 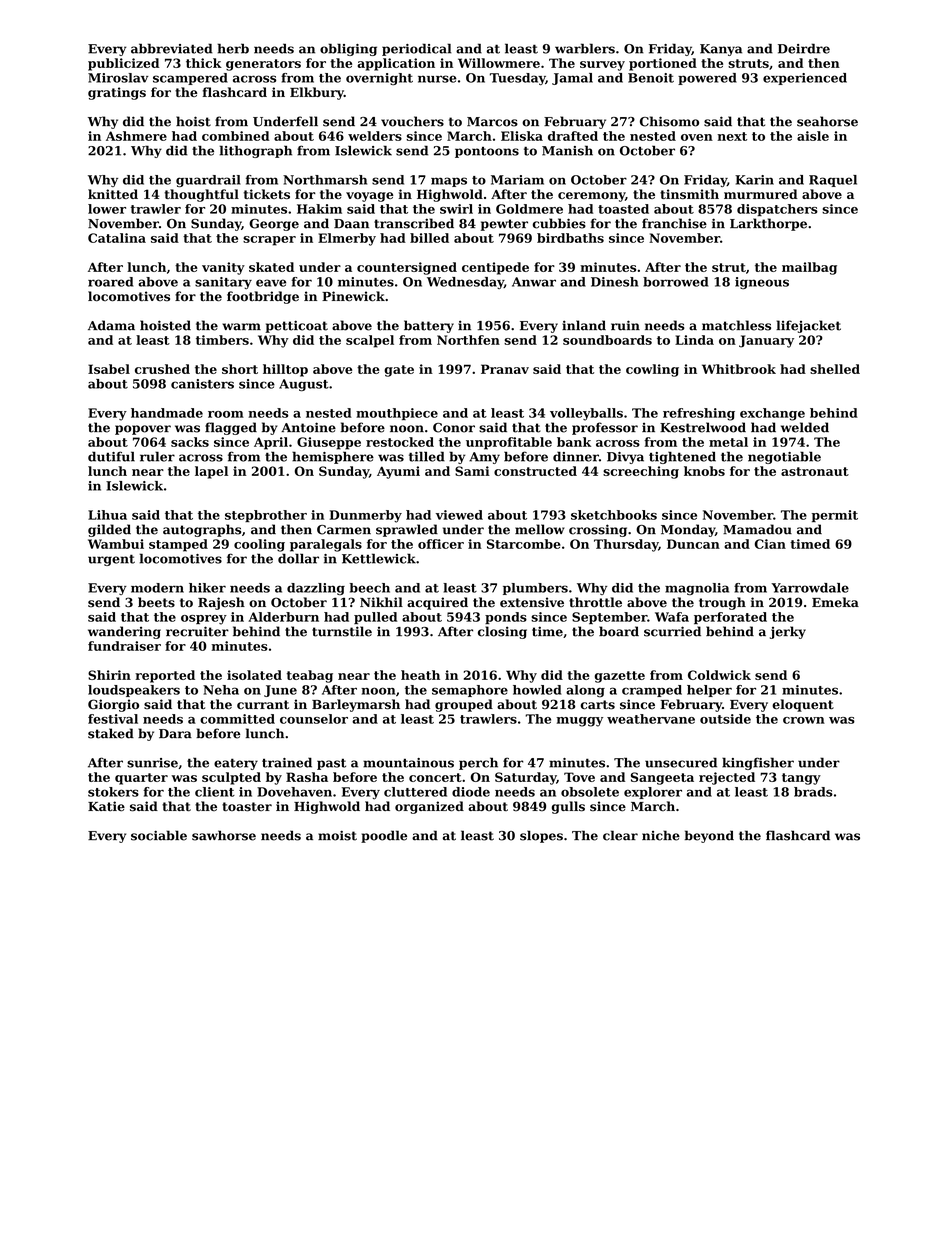 I want to click on isolated, so click(x=254, y=675).
